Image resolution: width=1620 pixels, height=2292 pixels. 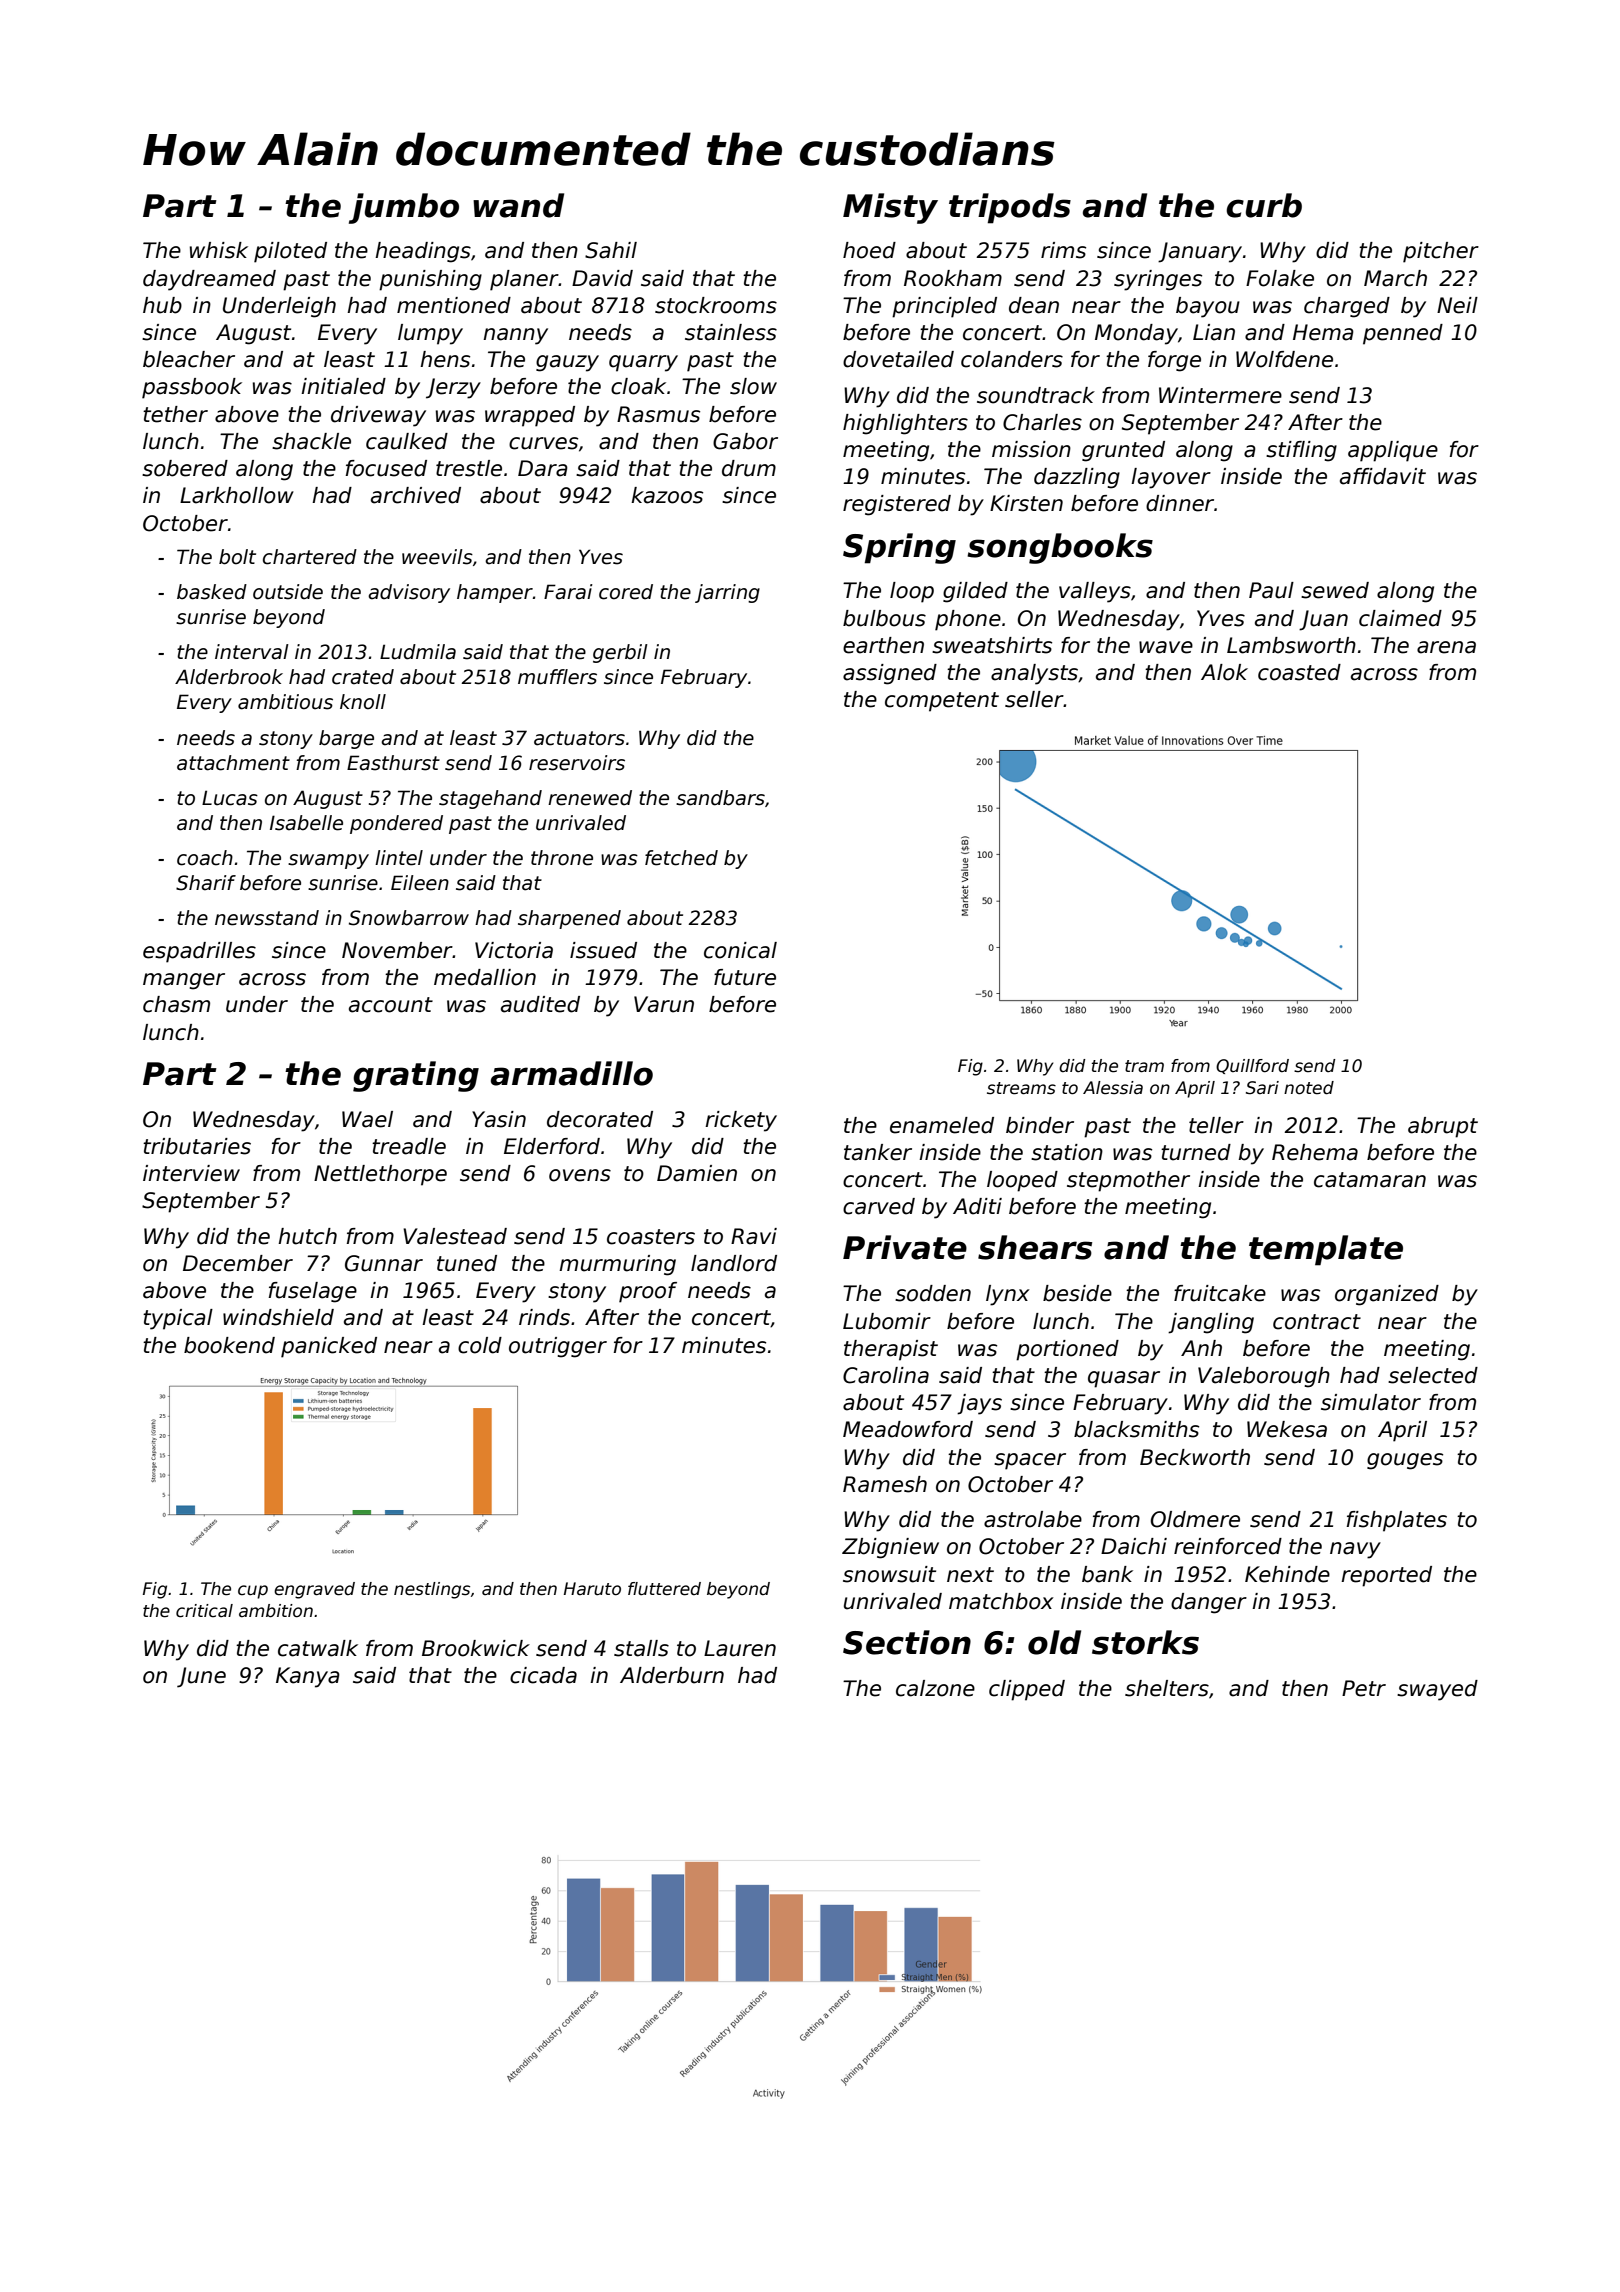 I want to click on clipped, so click(x=1027, y=1690).
